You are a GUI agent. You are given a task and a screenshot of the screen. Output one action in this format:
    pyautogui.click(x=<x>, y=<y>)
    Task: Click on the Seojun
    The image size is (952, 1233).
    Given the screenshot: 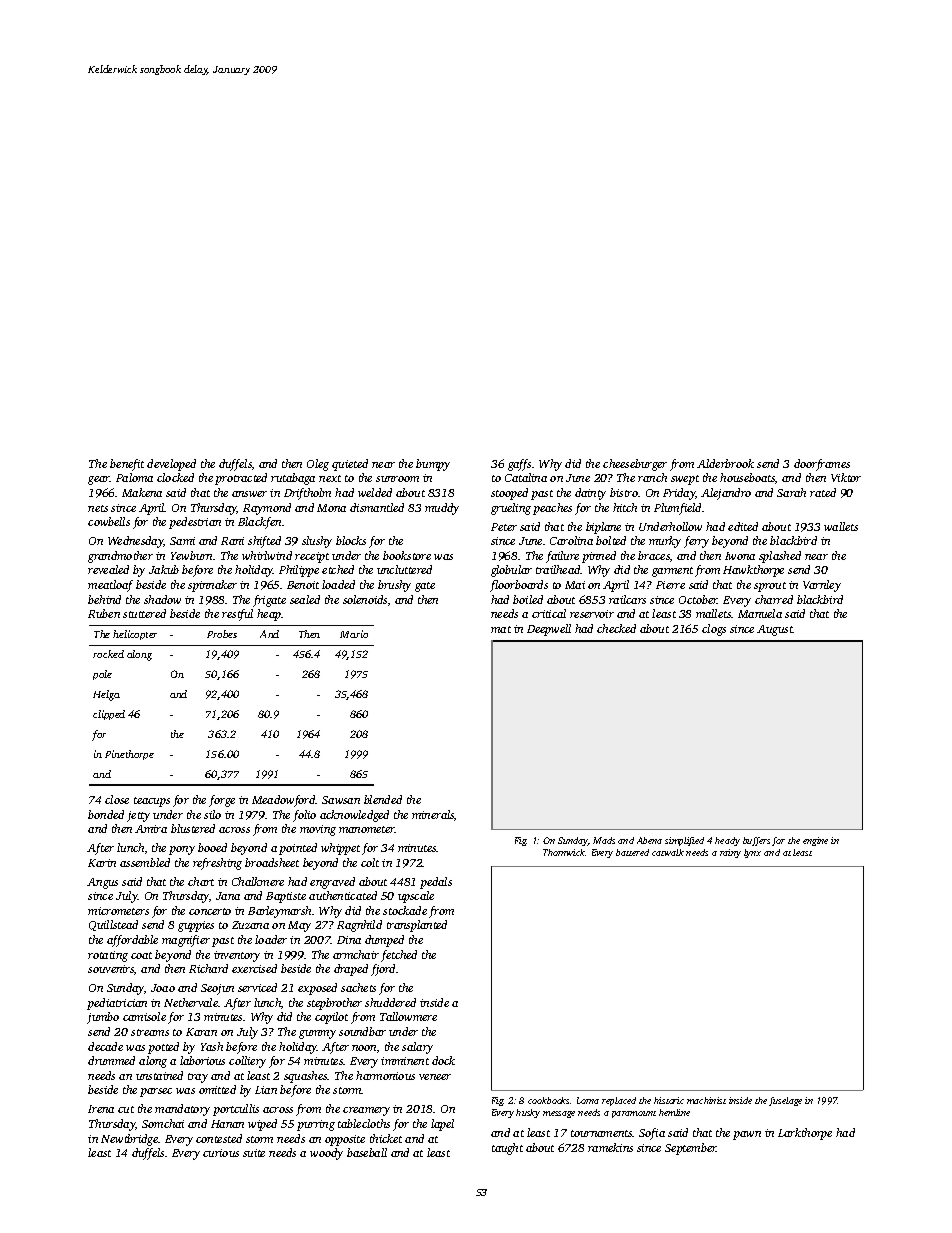 What is the action you would take?
    pyautogui.click(x=217, y=989)
